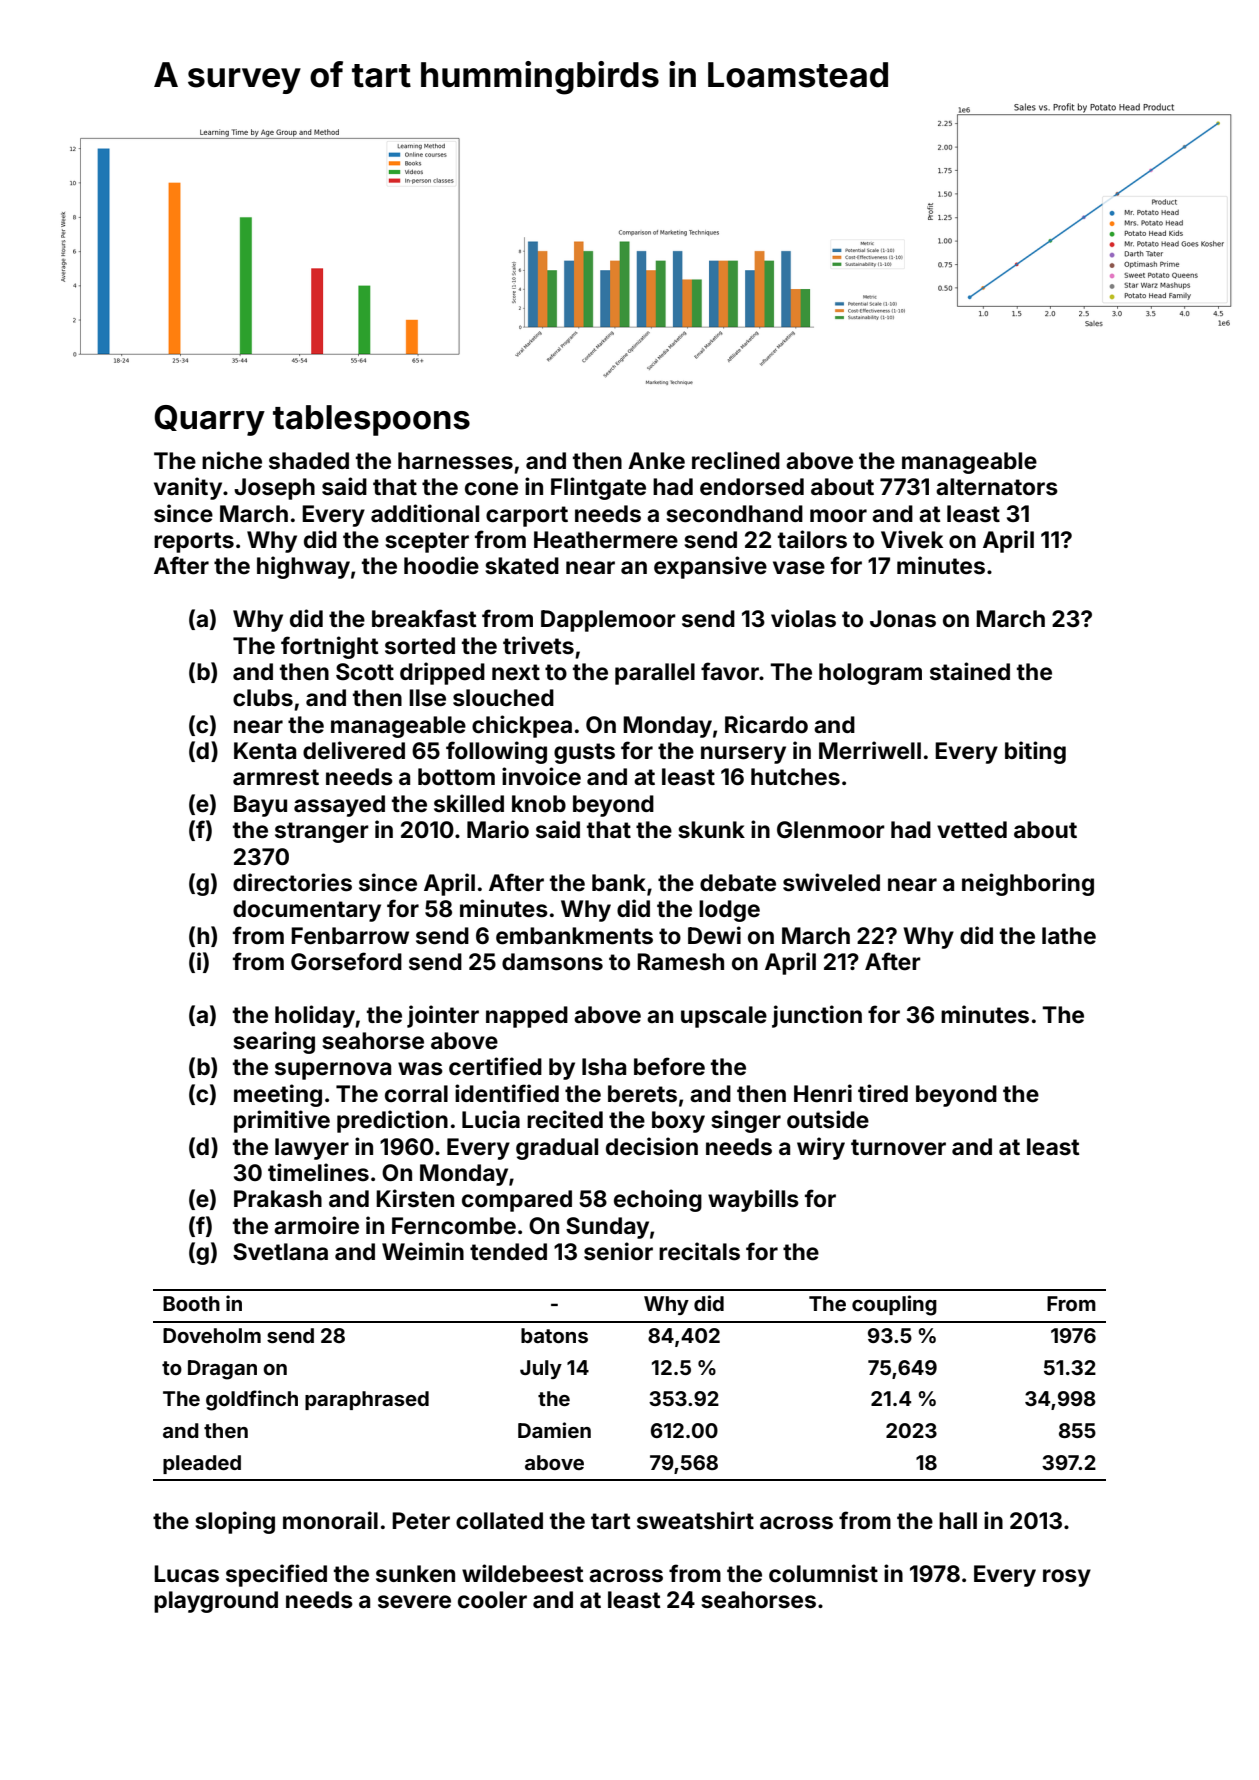  I want to click on tired, so click(883, 1093).
